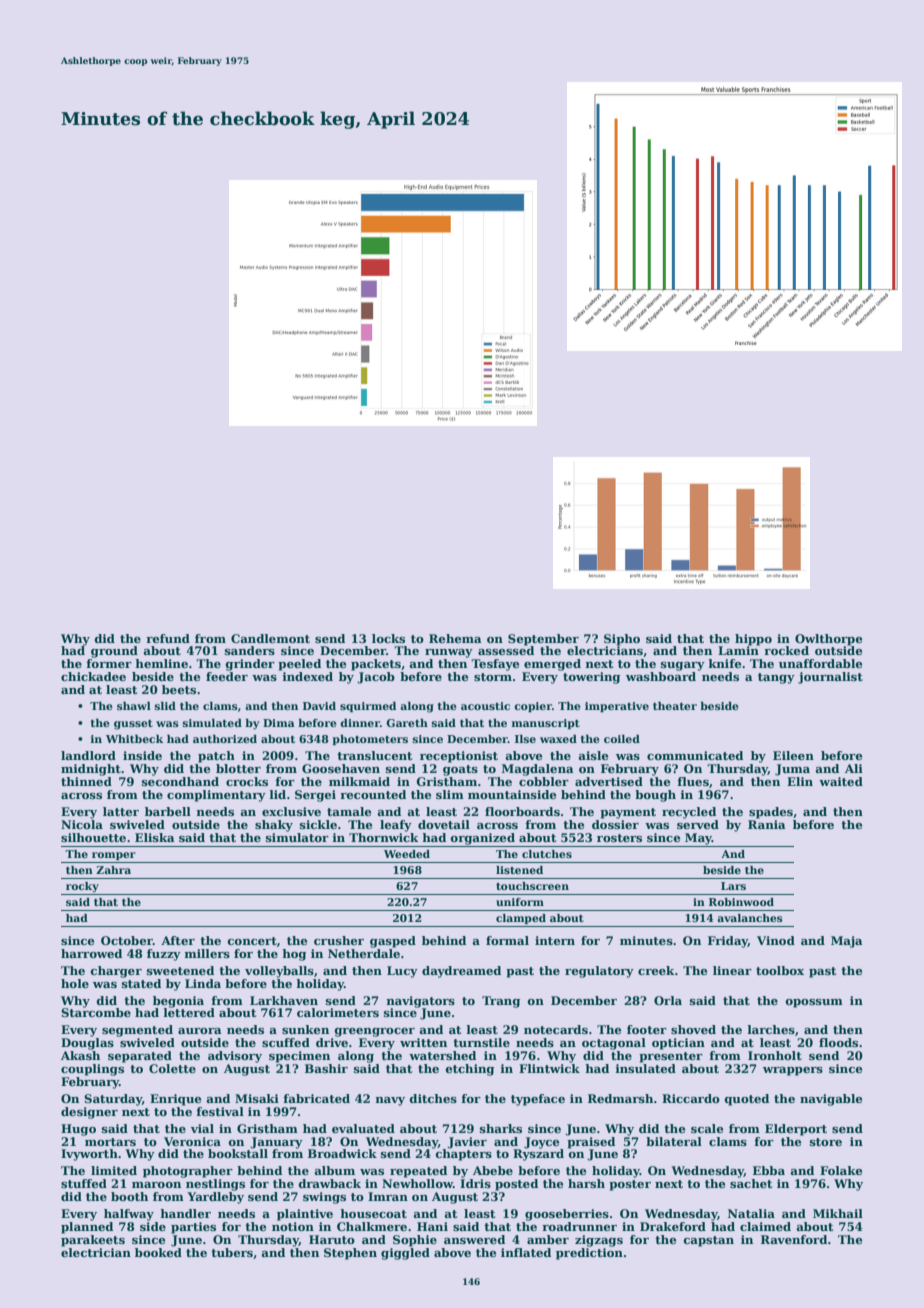 The image size is (924, 1308). What do you see at coordinates (250, 665) in the screenshot?
I see `grinder` at bounding box center [250, 665].
